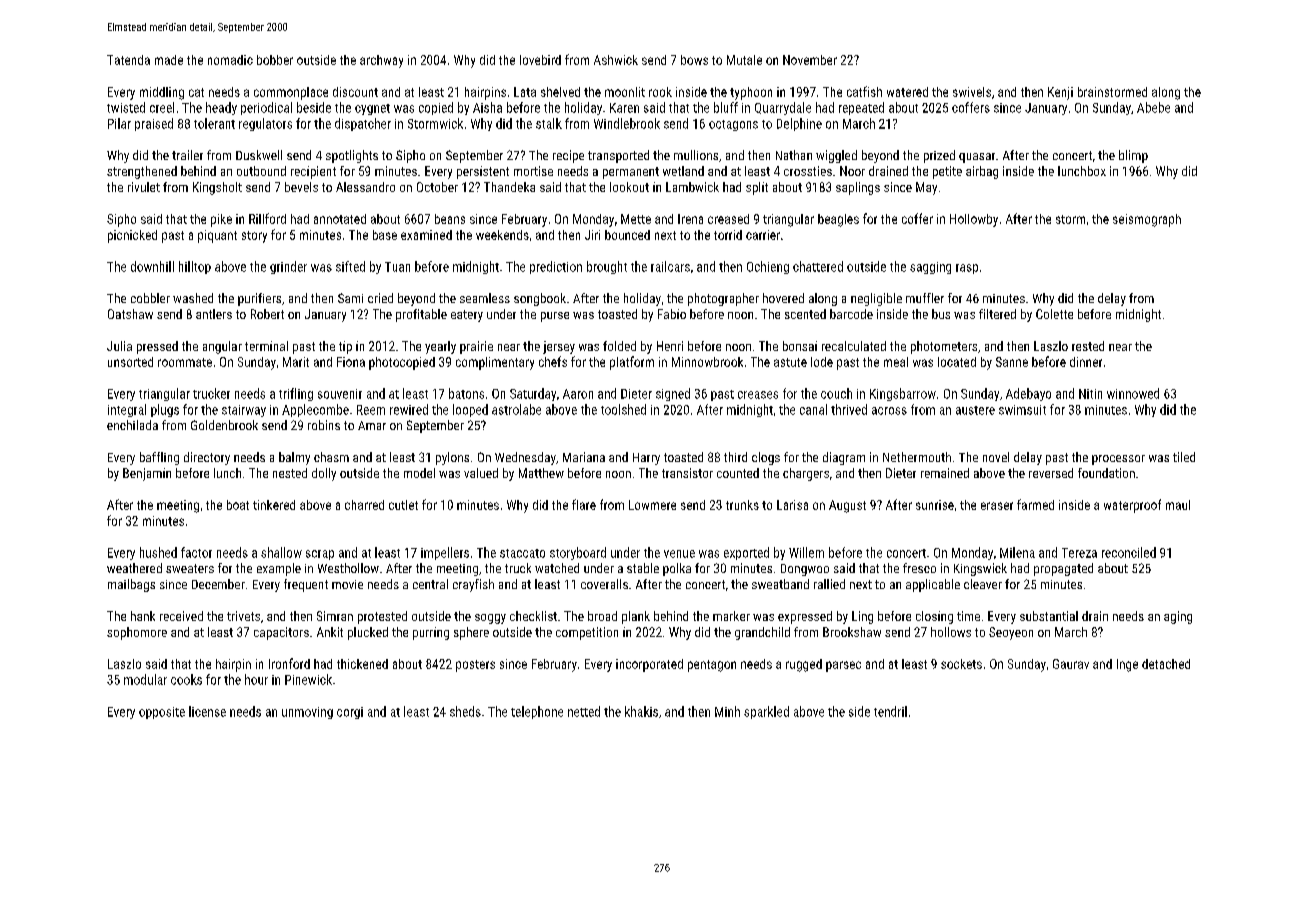 The width and height of the screenshot is (1308, 924). What do you see at coordinates (1118, 460) in the screenshot?
I see `processor` at bounding box center [1118, 460].
